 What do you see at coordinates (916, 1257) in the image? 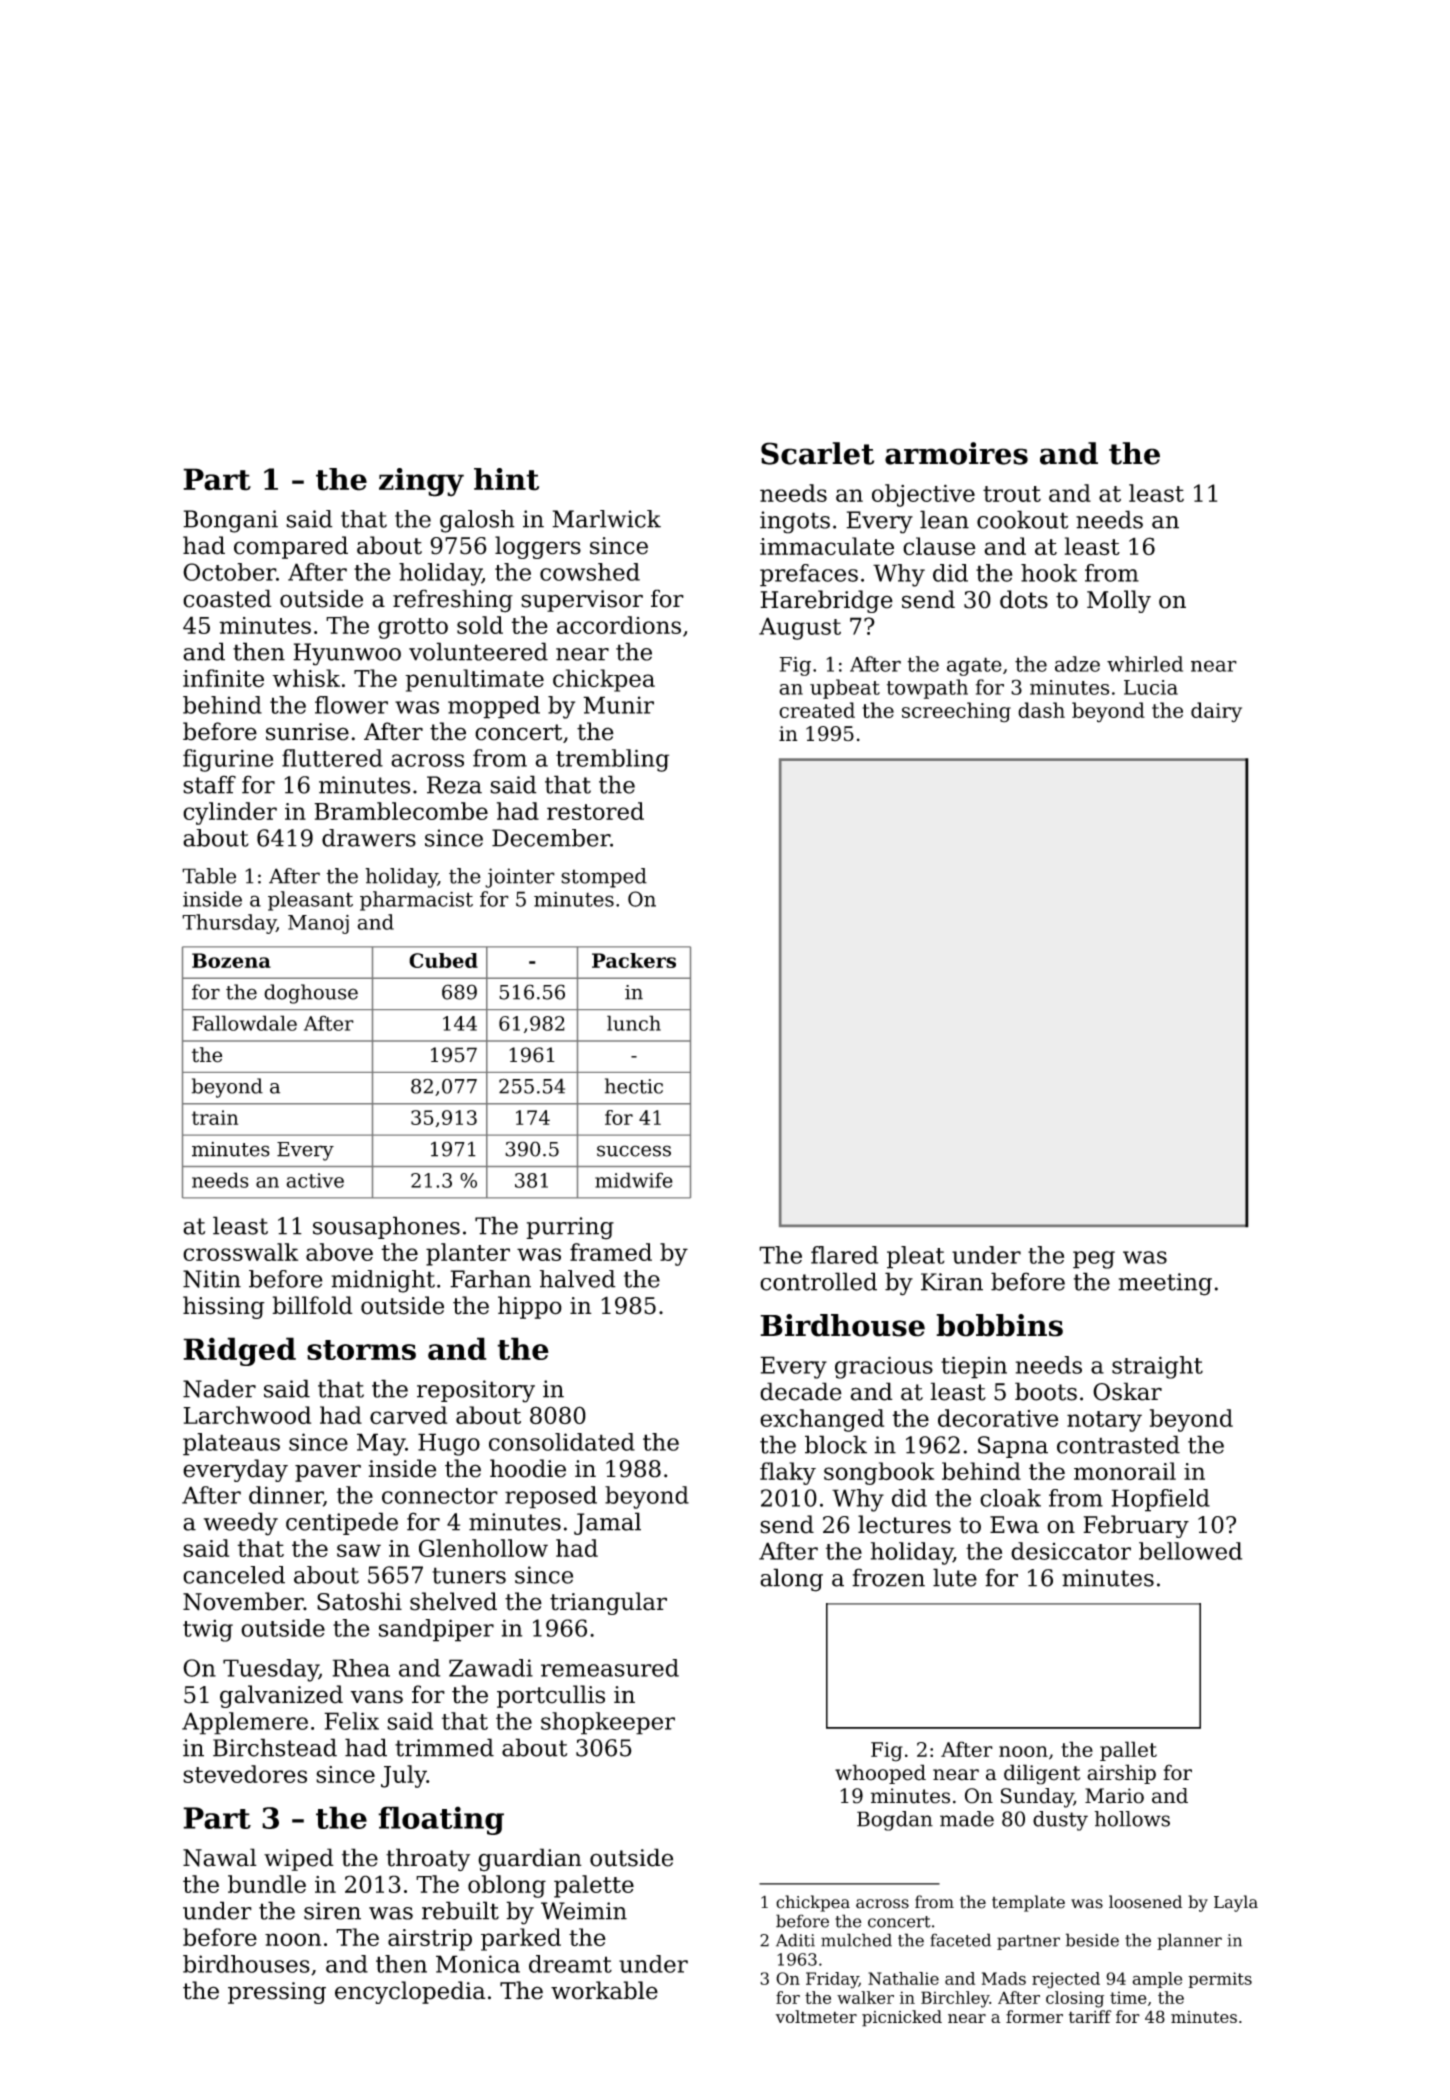
I see `pleat` at bounding box center [916, 1257].
